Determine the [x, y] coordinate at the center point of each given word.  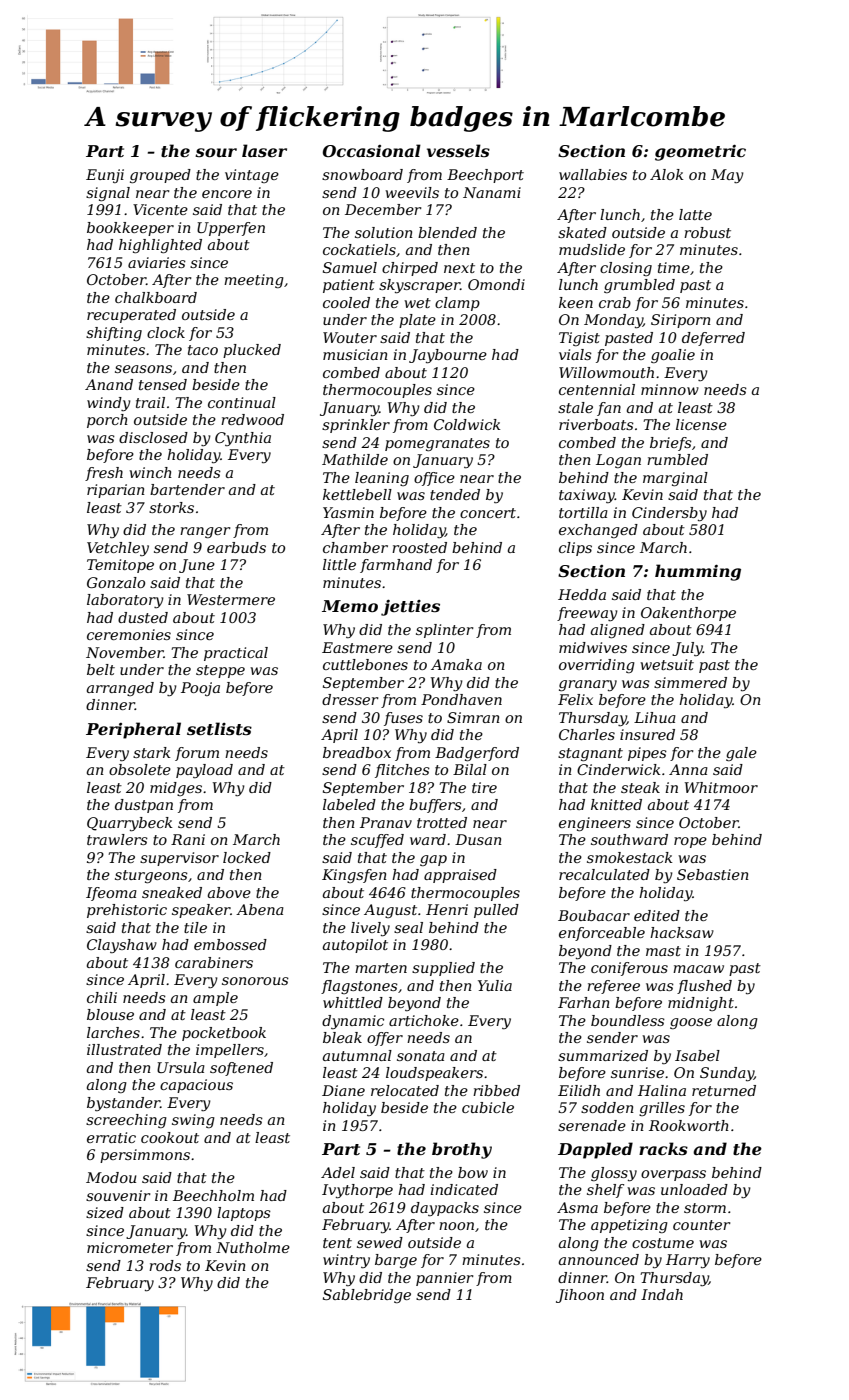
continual [242, 402]
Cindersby [669, 514]
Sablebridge [367, 1296]
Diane [343, 1090]
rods [165, 1265]
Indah [662, 1294]
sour [216, 152]
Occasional [372, 150]
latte [695, 214]
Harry [688, 1261]
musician [355, 354]
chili [102, 997]
